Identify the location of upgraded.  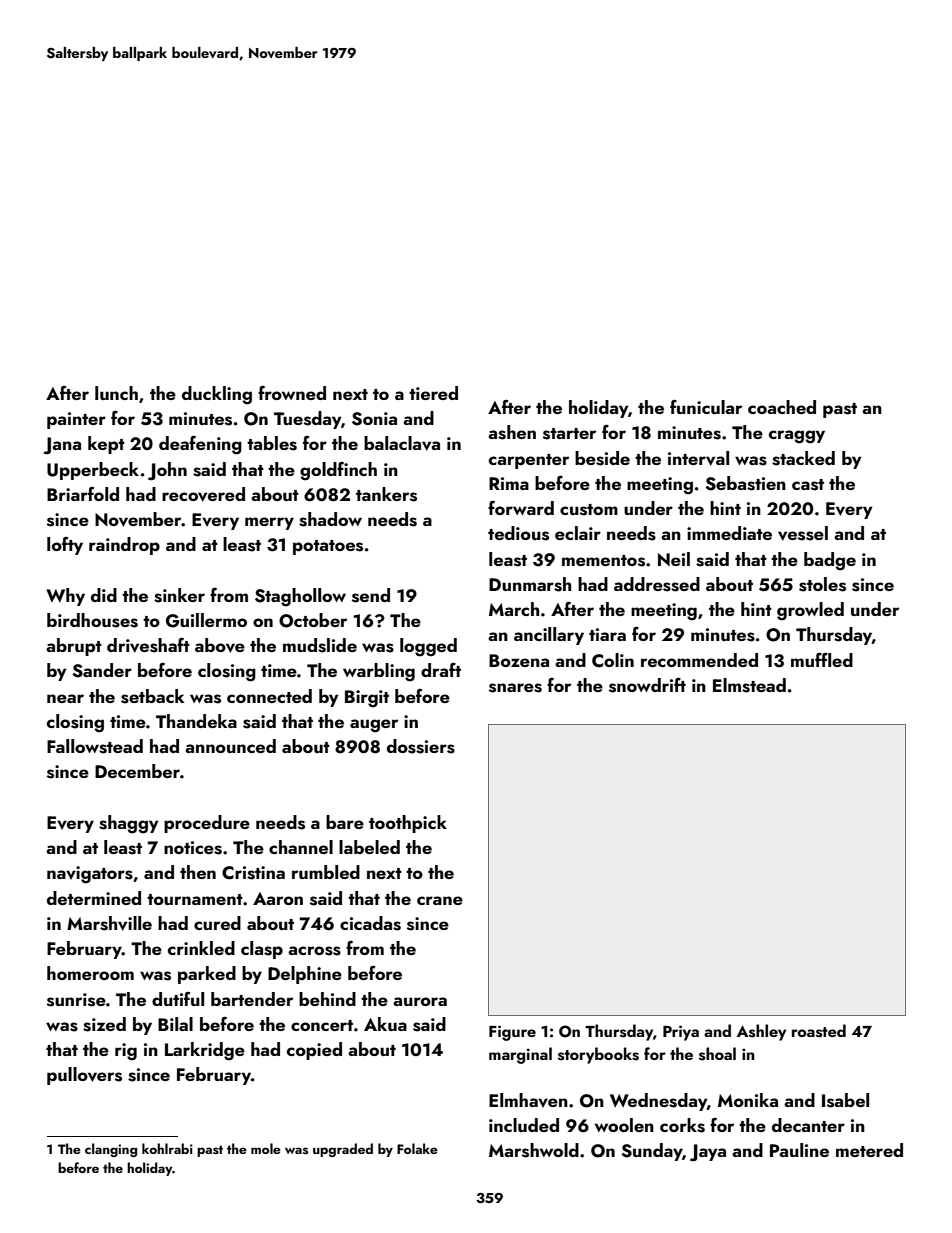
(343, 1150).
